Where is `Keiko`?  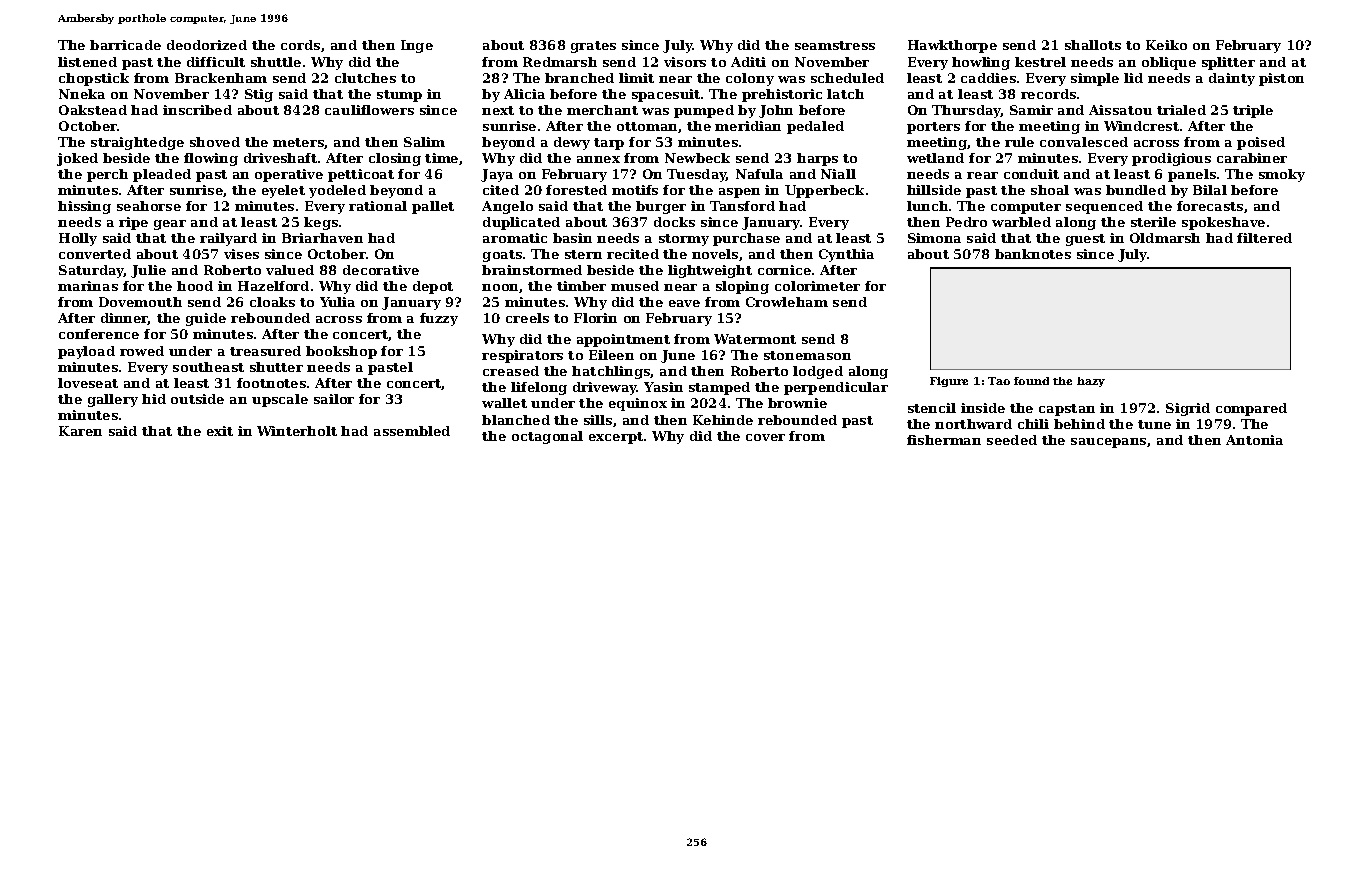 Keiko is located at coordinates (1166, 45).
